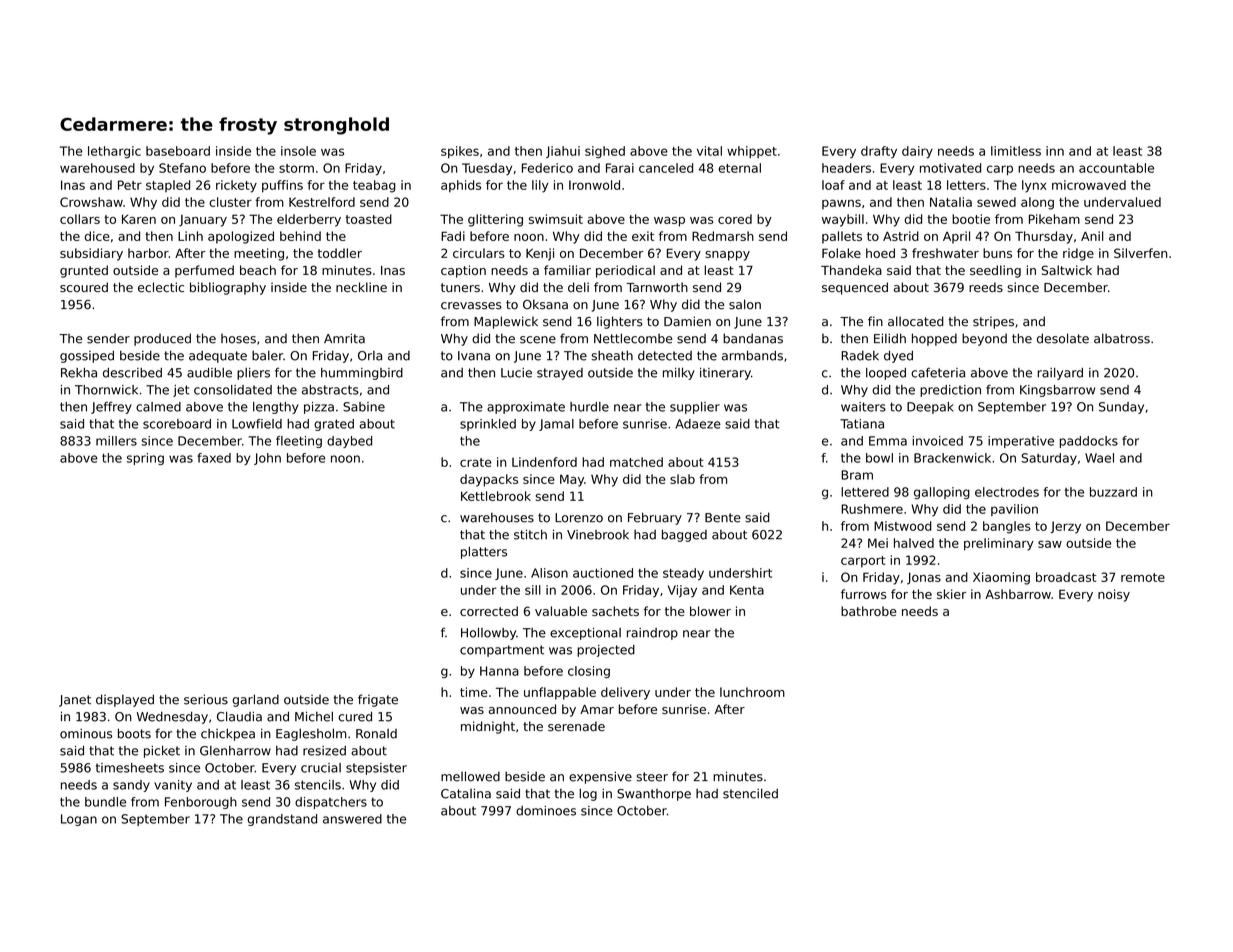 Image resolution: width=1233 pixels, height=952 pixels. Describe the element at coordinates (206, 699) in the page. I see `serious` at that location.
